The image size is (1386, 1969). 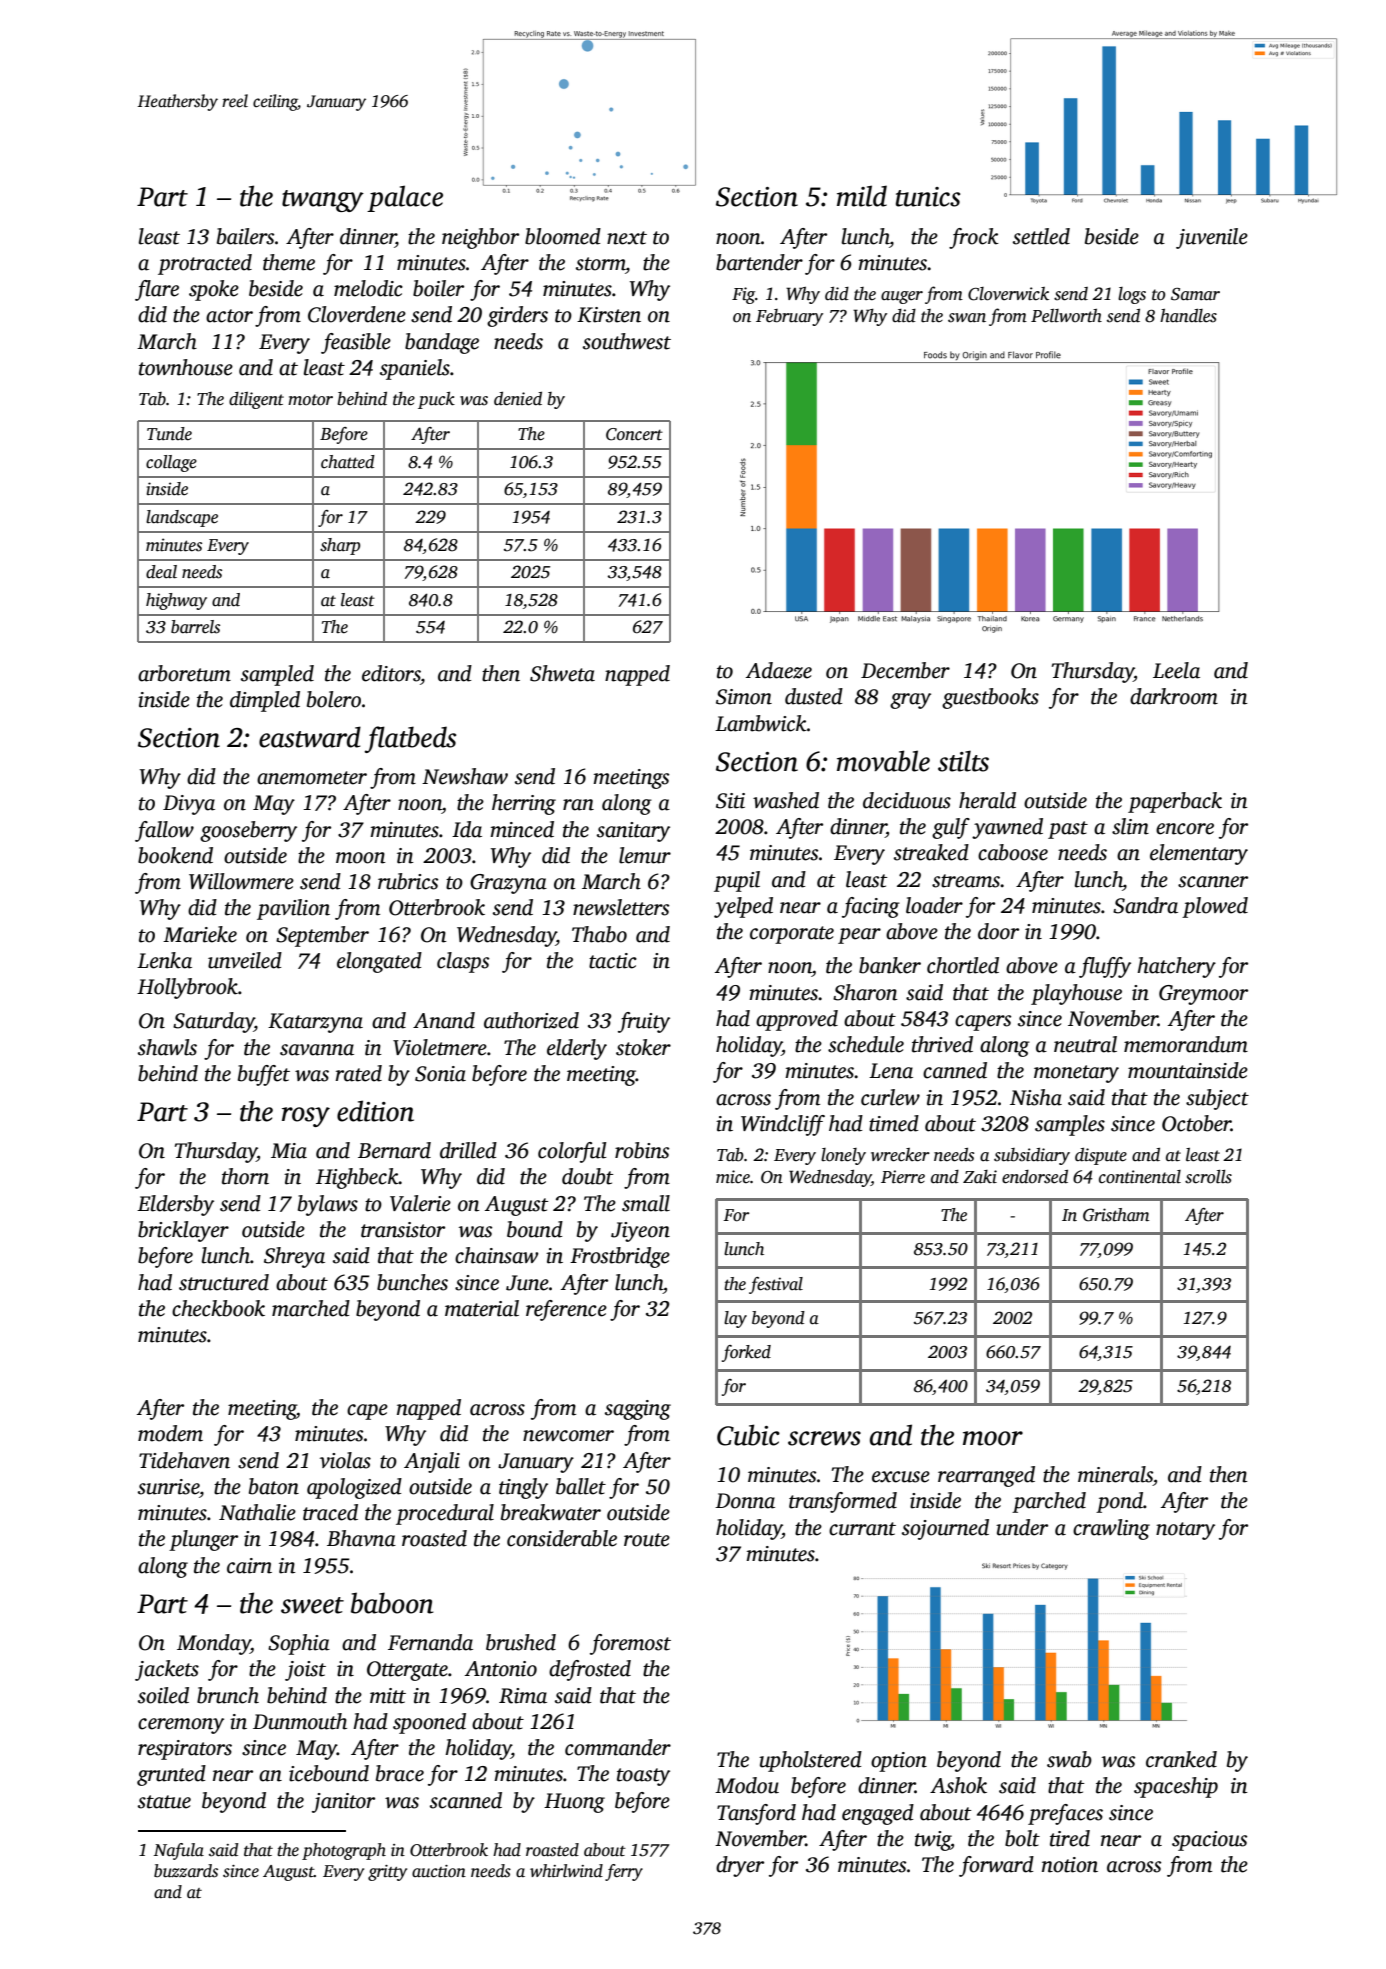 What do you see at coordinates (245, 236) in the screenshot?
I see `bailers` at bounding box center [245, 236].
